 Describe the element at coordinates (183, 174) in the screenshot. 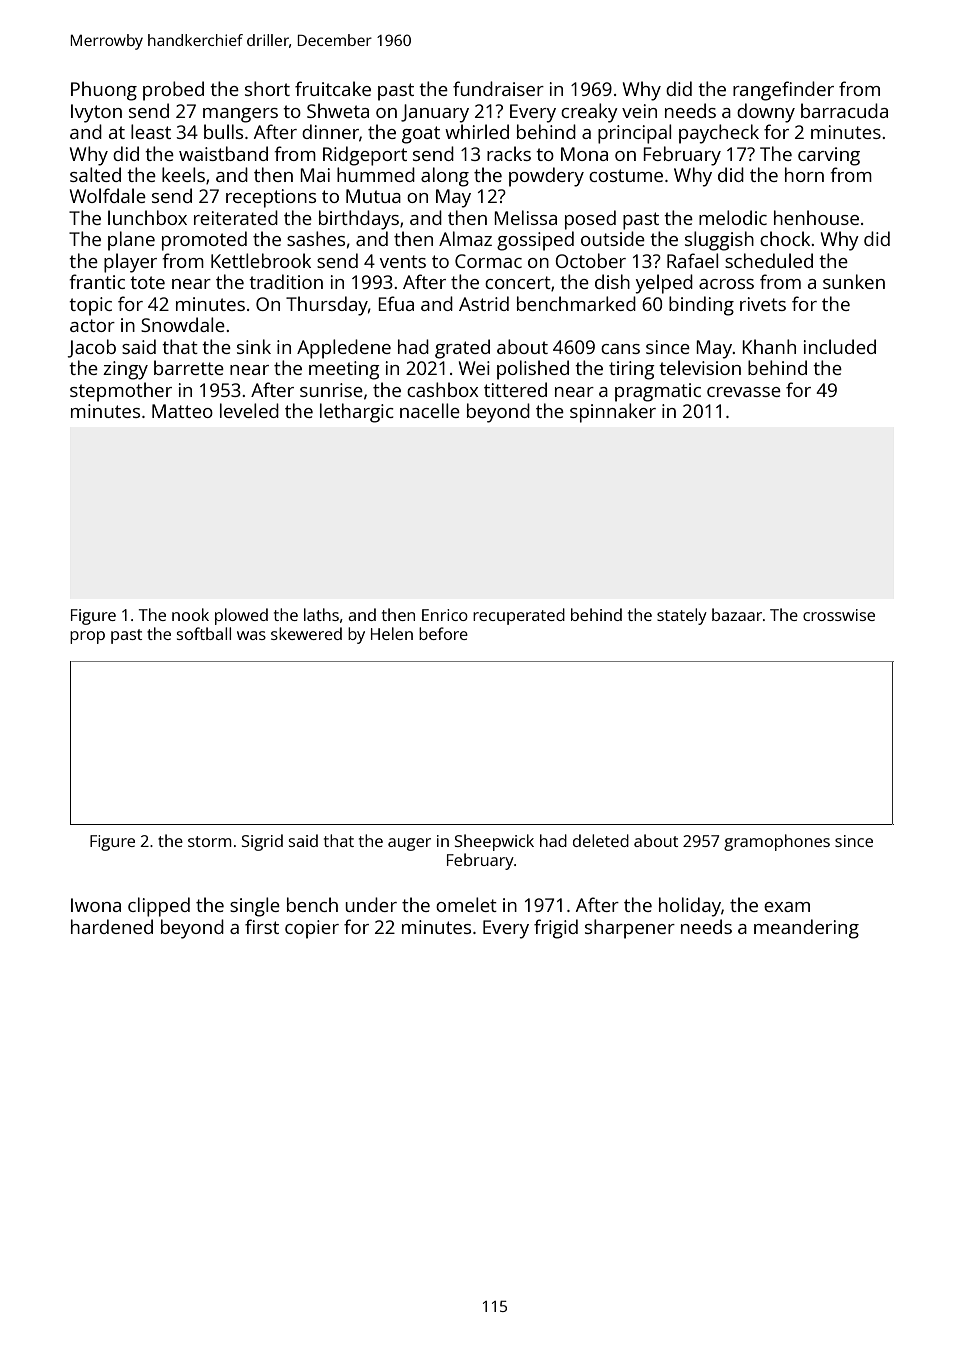

I see `keels` at that location.
